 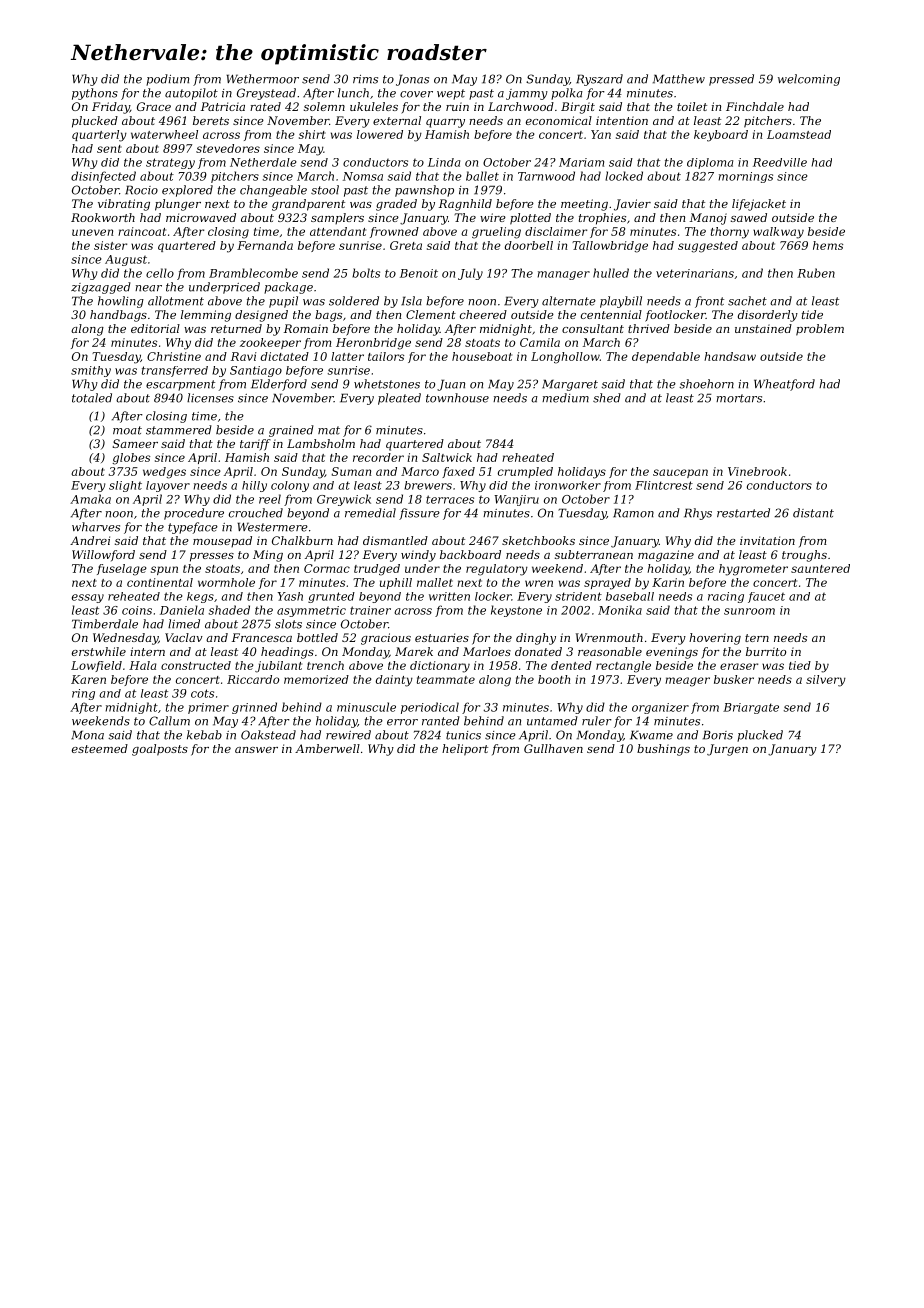 I want to click on pleated, so click(x=399, y=399).
